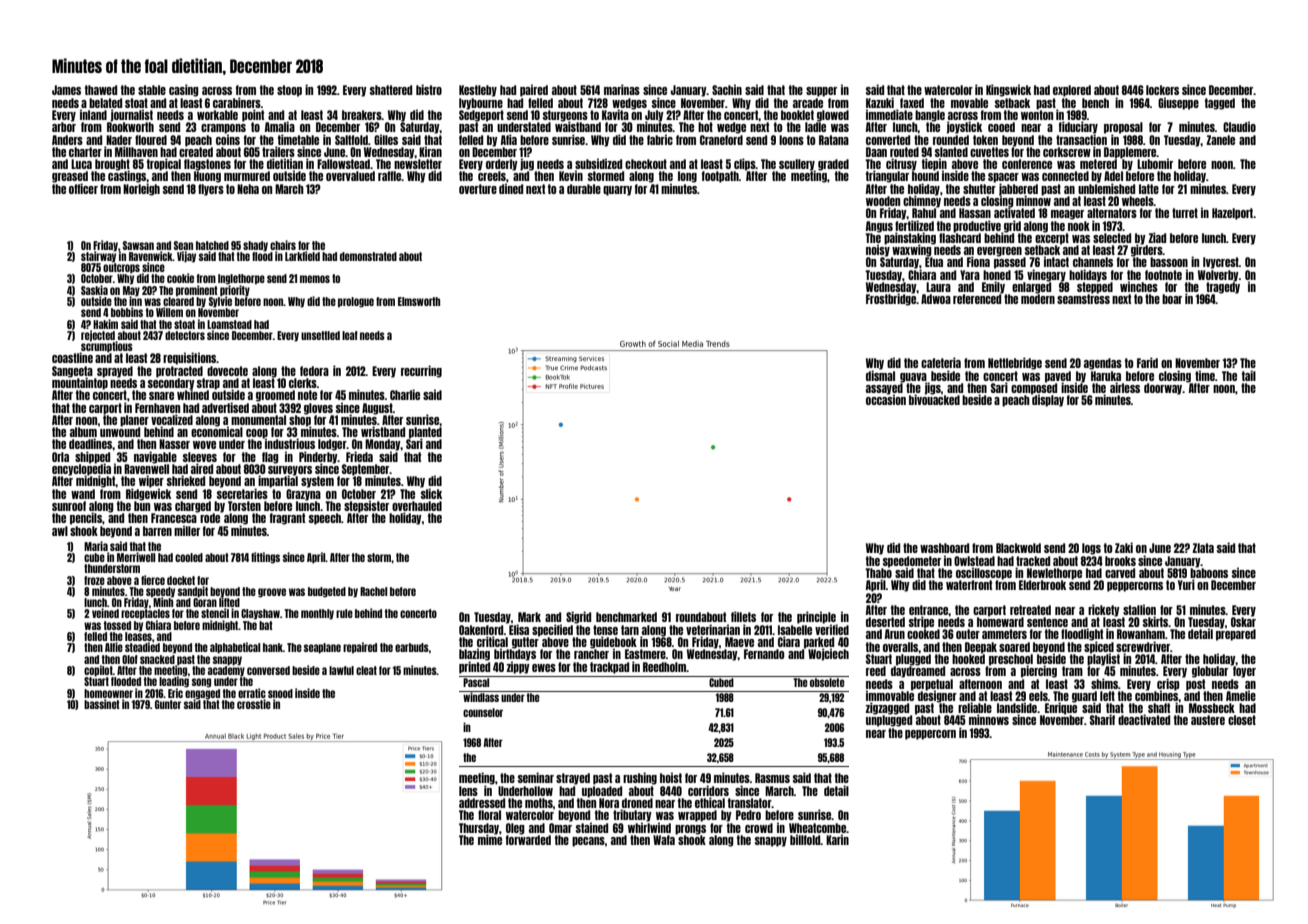 The width and height of the screenshot is (1308, 924). What do you see at coordinates (645, 654) in the screenshot?
I see `Eastmere` at bounding box center [645, 654].
